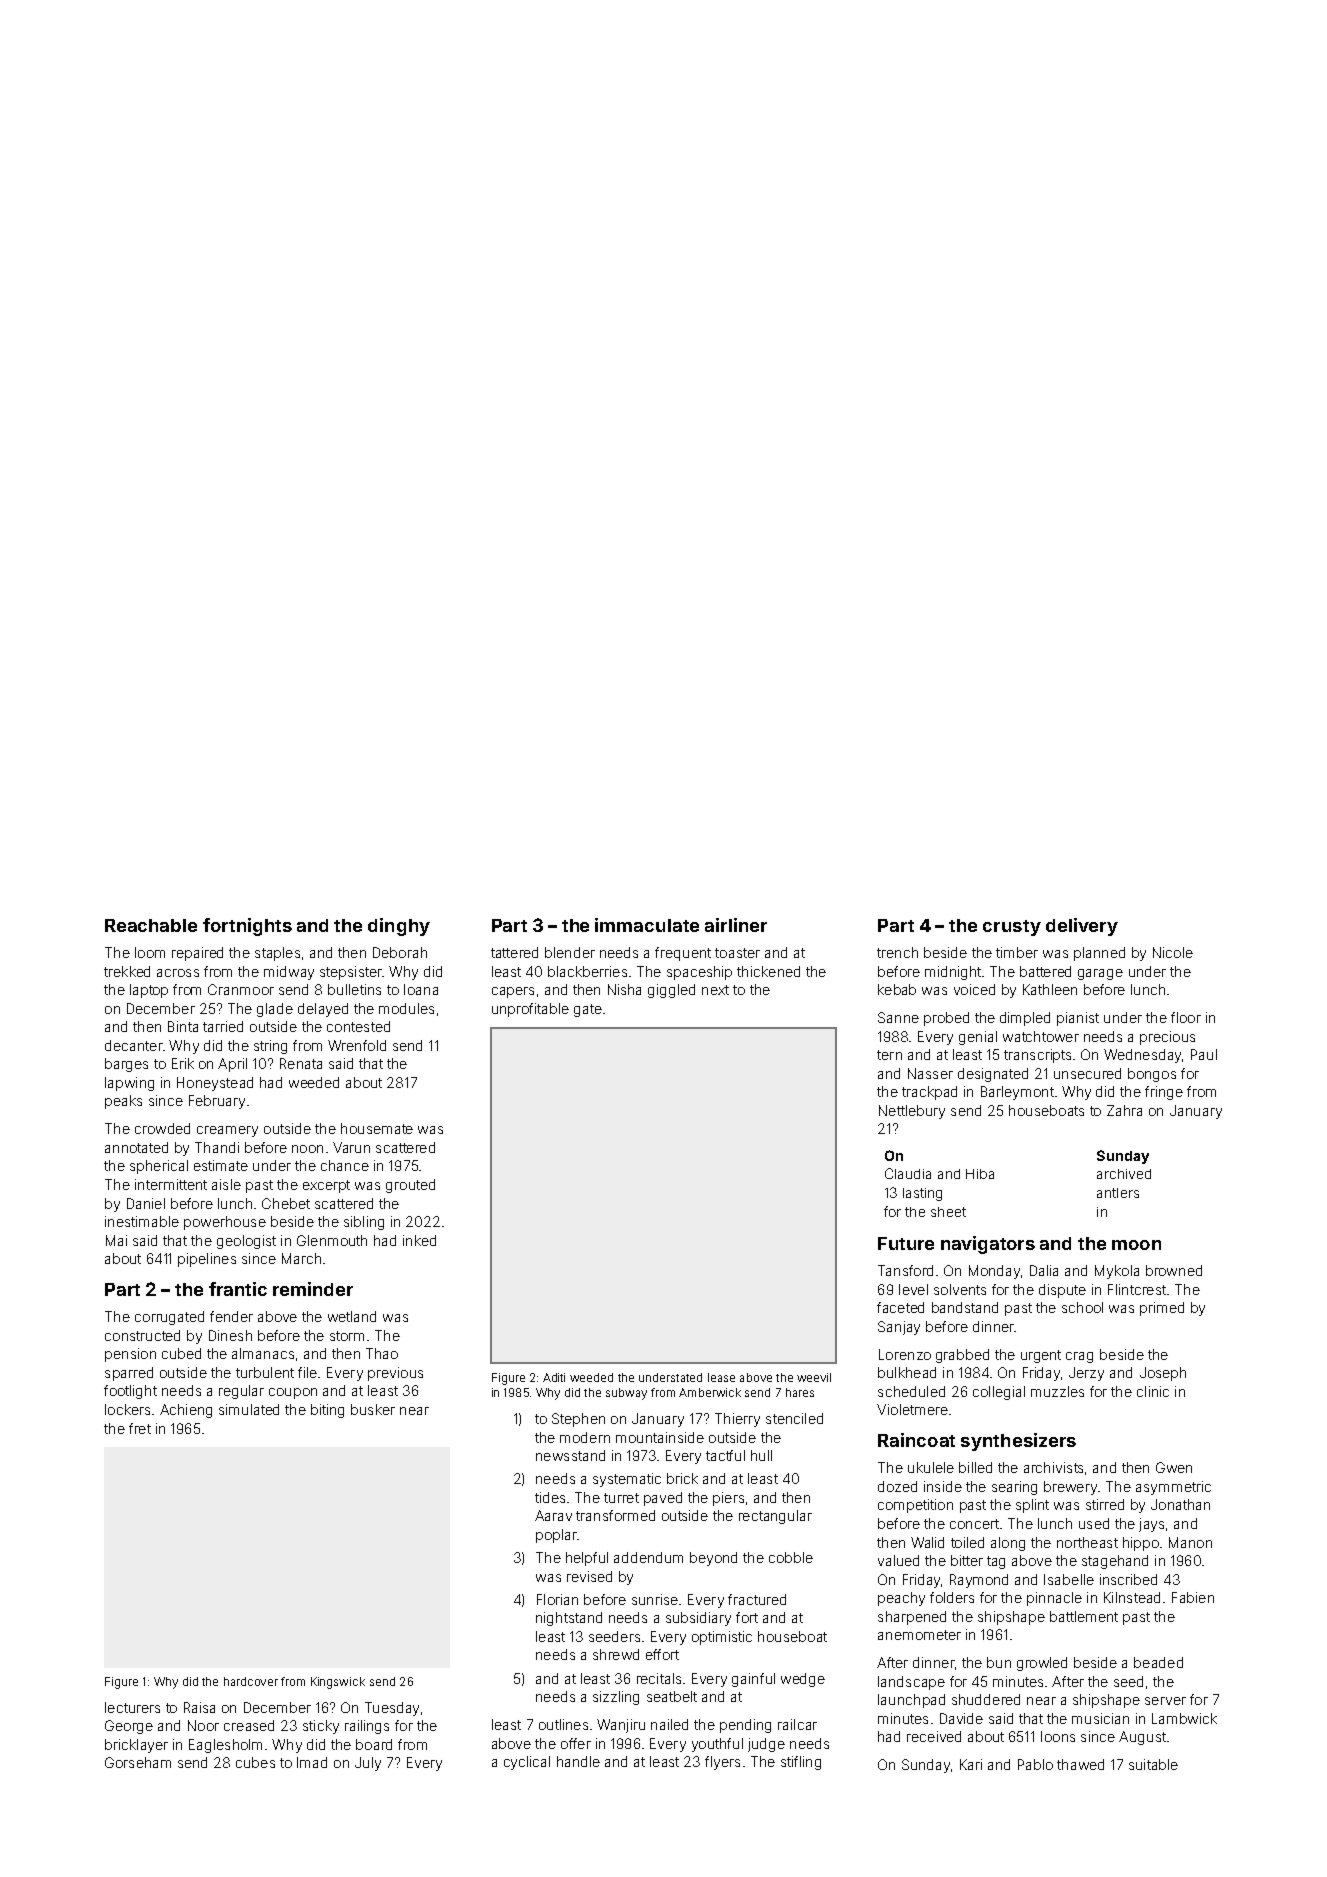 The image size is (1327, 1877). I want to click on delivery, so click(1082, 927).
